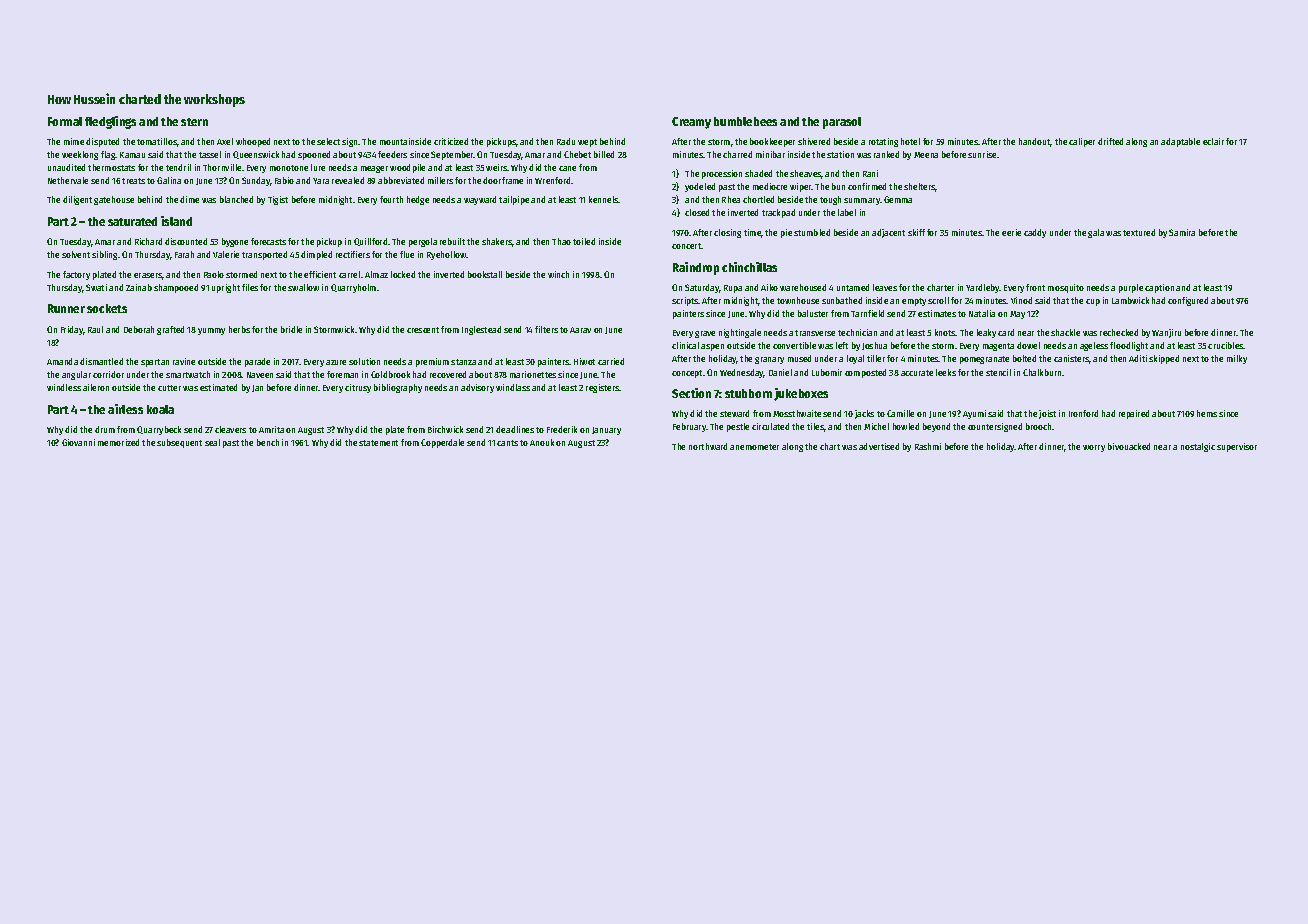  I want to click on Giovanni, so click(78, 442).
